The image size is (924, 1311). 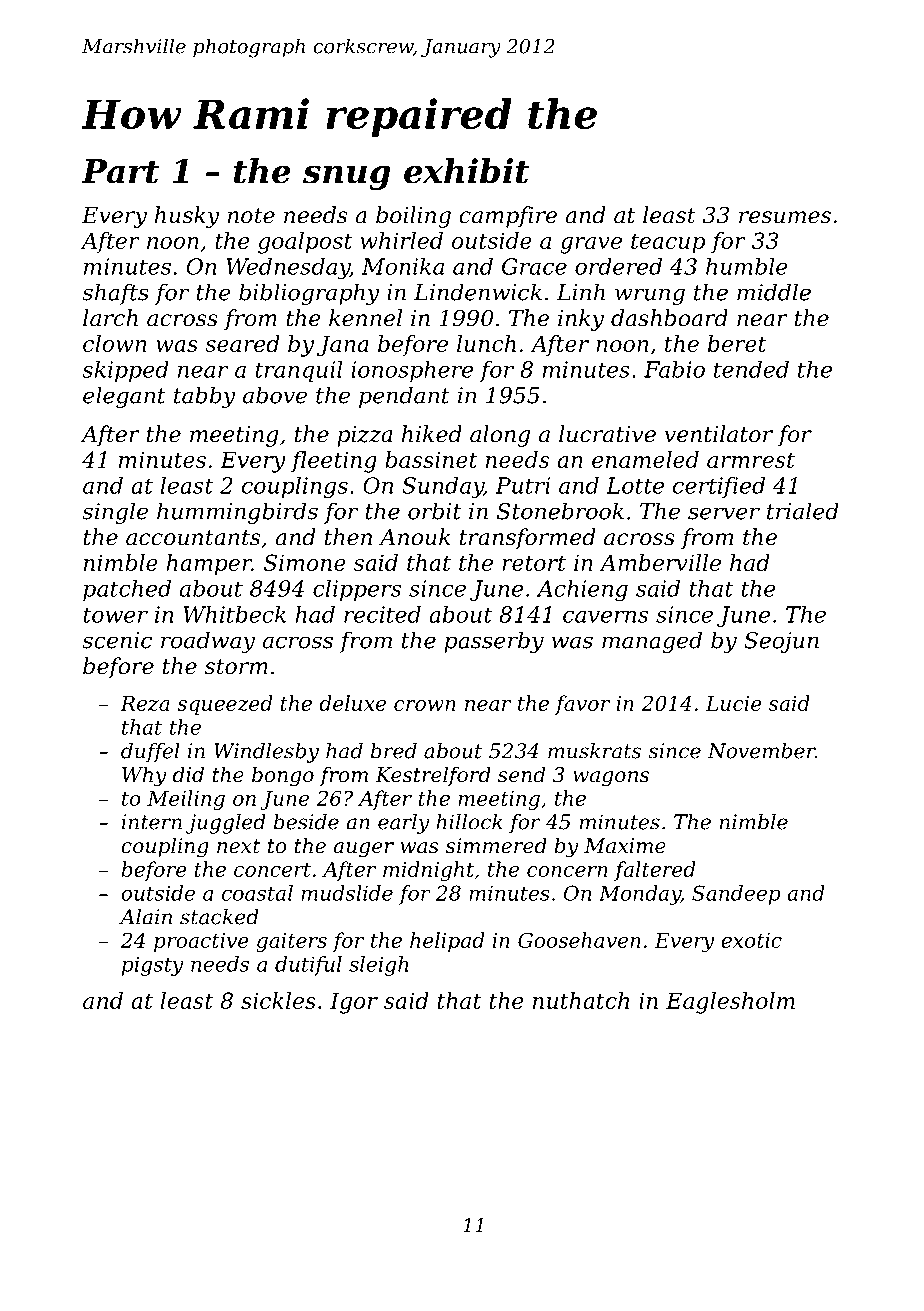 What do you see at coordinates (466, 171) in the page?
I see `exhibit` at bounding box center [466, 171].
